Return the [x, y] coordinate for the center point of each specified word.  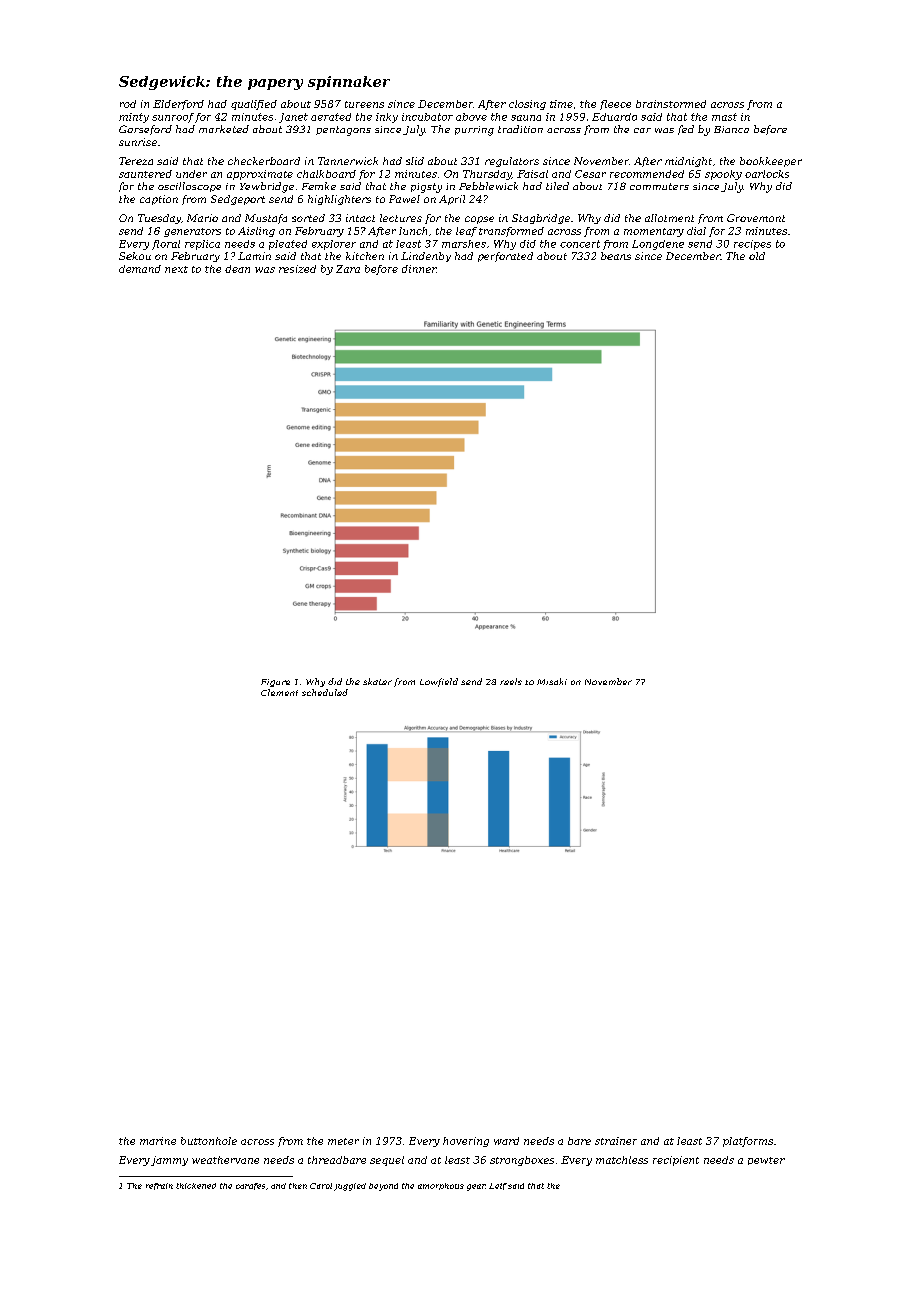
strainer [616, 1141]
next [176, 269]
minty [134, 118]
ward [506, 1141]
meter [343, 1141]
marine [158, 1141]
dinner [419, 269]
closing [527, 105]
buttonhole [209, 1141]
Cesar [590, 174]
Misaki [552, 681]
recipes [752, 245]
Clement [279, 692]
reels [511, 681]
